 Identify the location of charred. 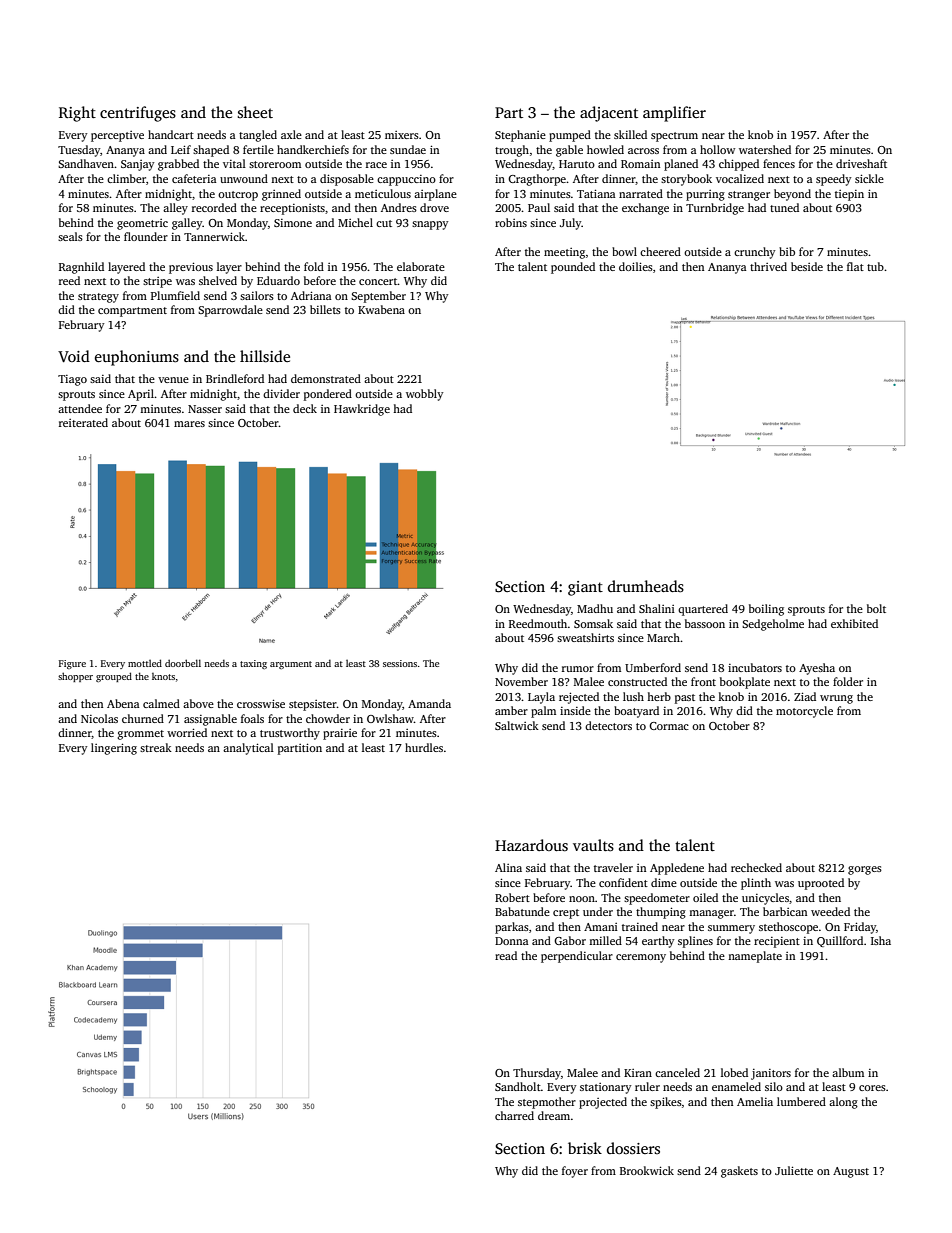
(514, 1115).
